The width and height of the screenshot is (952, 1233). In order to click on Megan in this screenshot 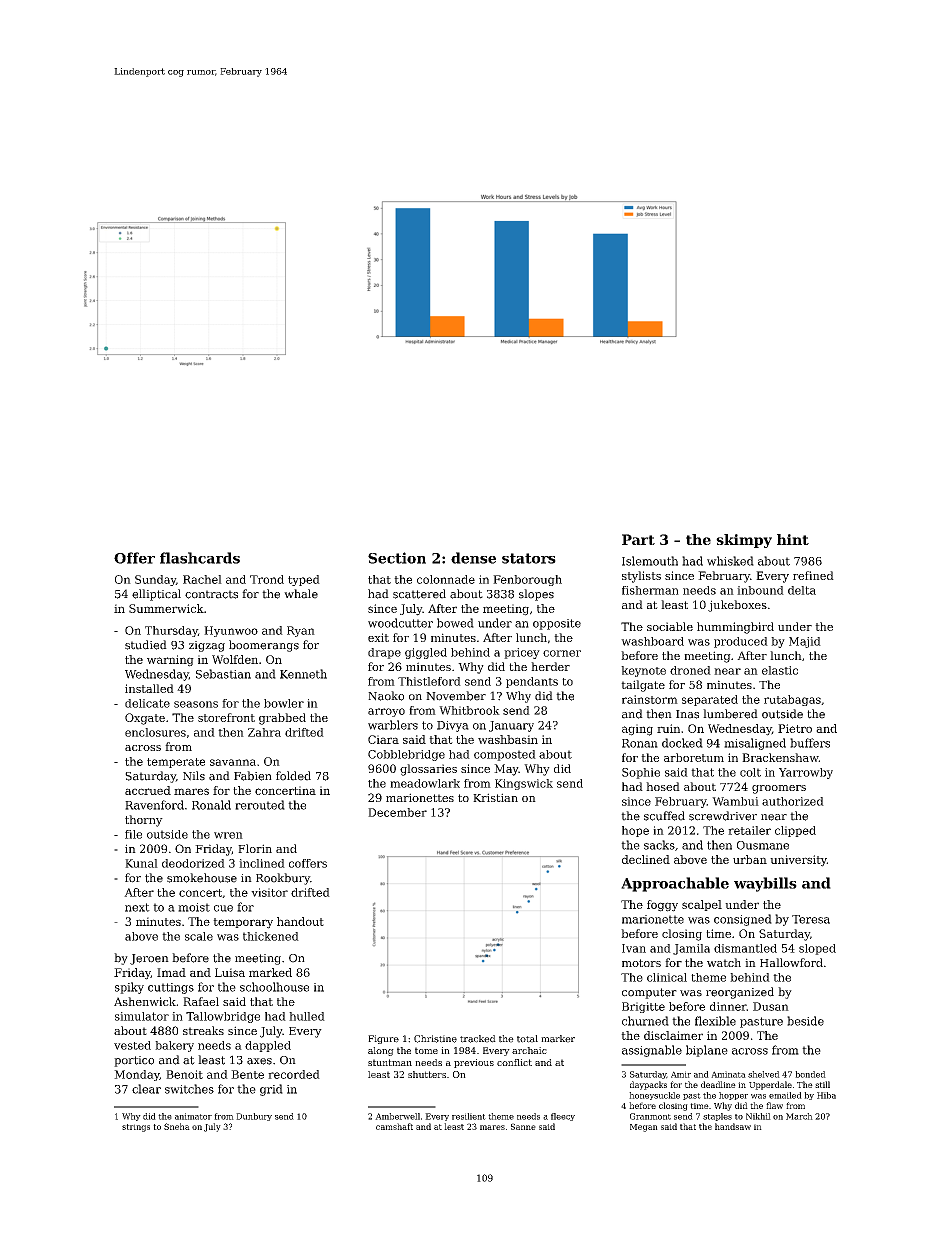, I will do `click(644, 1128)`.
